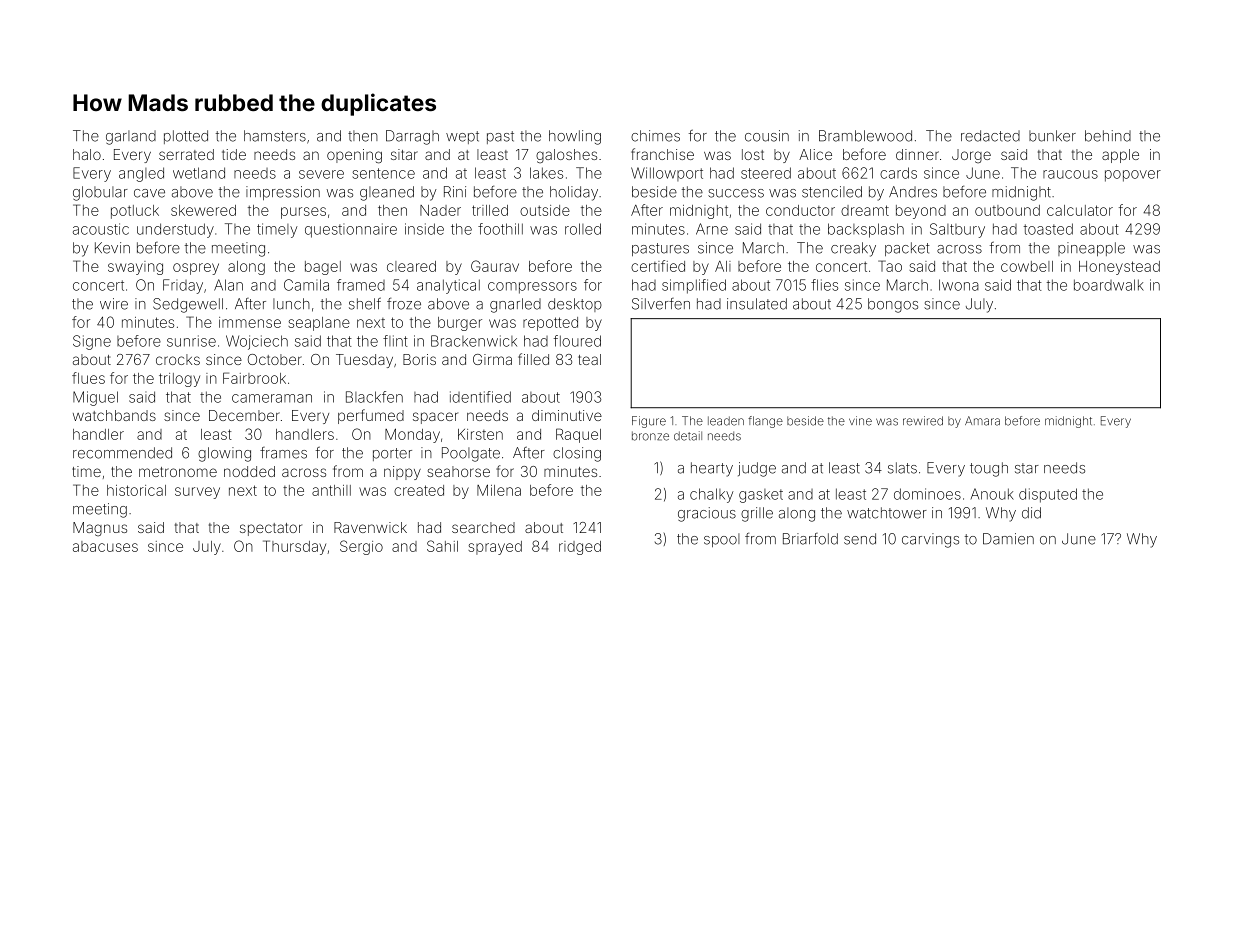  What do you see at coordinates (757, 304) in the document?
I see `insulated` at bounding box center [757, 304].
